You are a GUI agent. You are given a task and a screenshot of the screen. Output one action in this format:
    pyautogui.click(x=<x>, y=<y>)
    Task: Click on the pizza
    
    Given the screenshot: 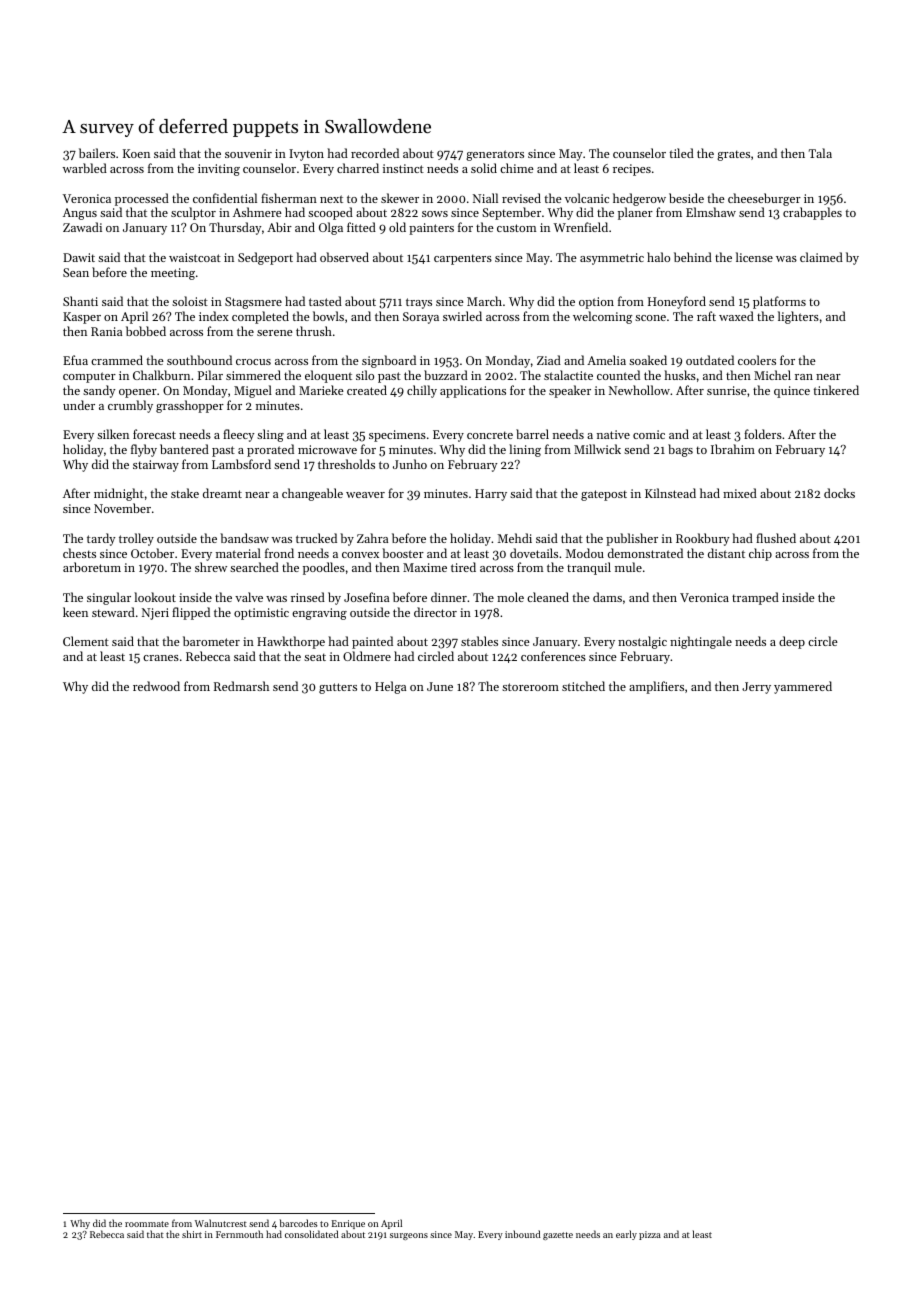 What is the action you would take?
    pyautogui.click(x=650, y=1235)
